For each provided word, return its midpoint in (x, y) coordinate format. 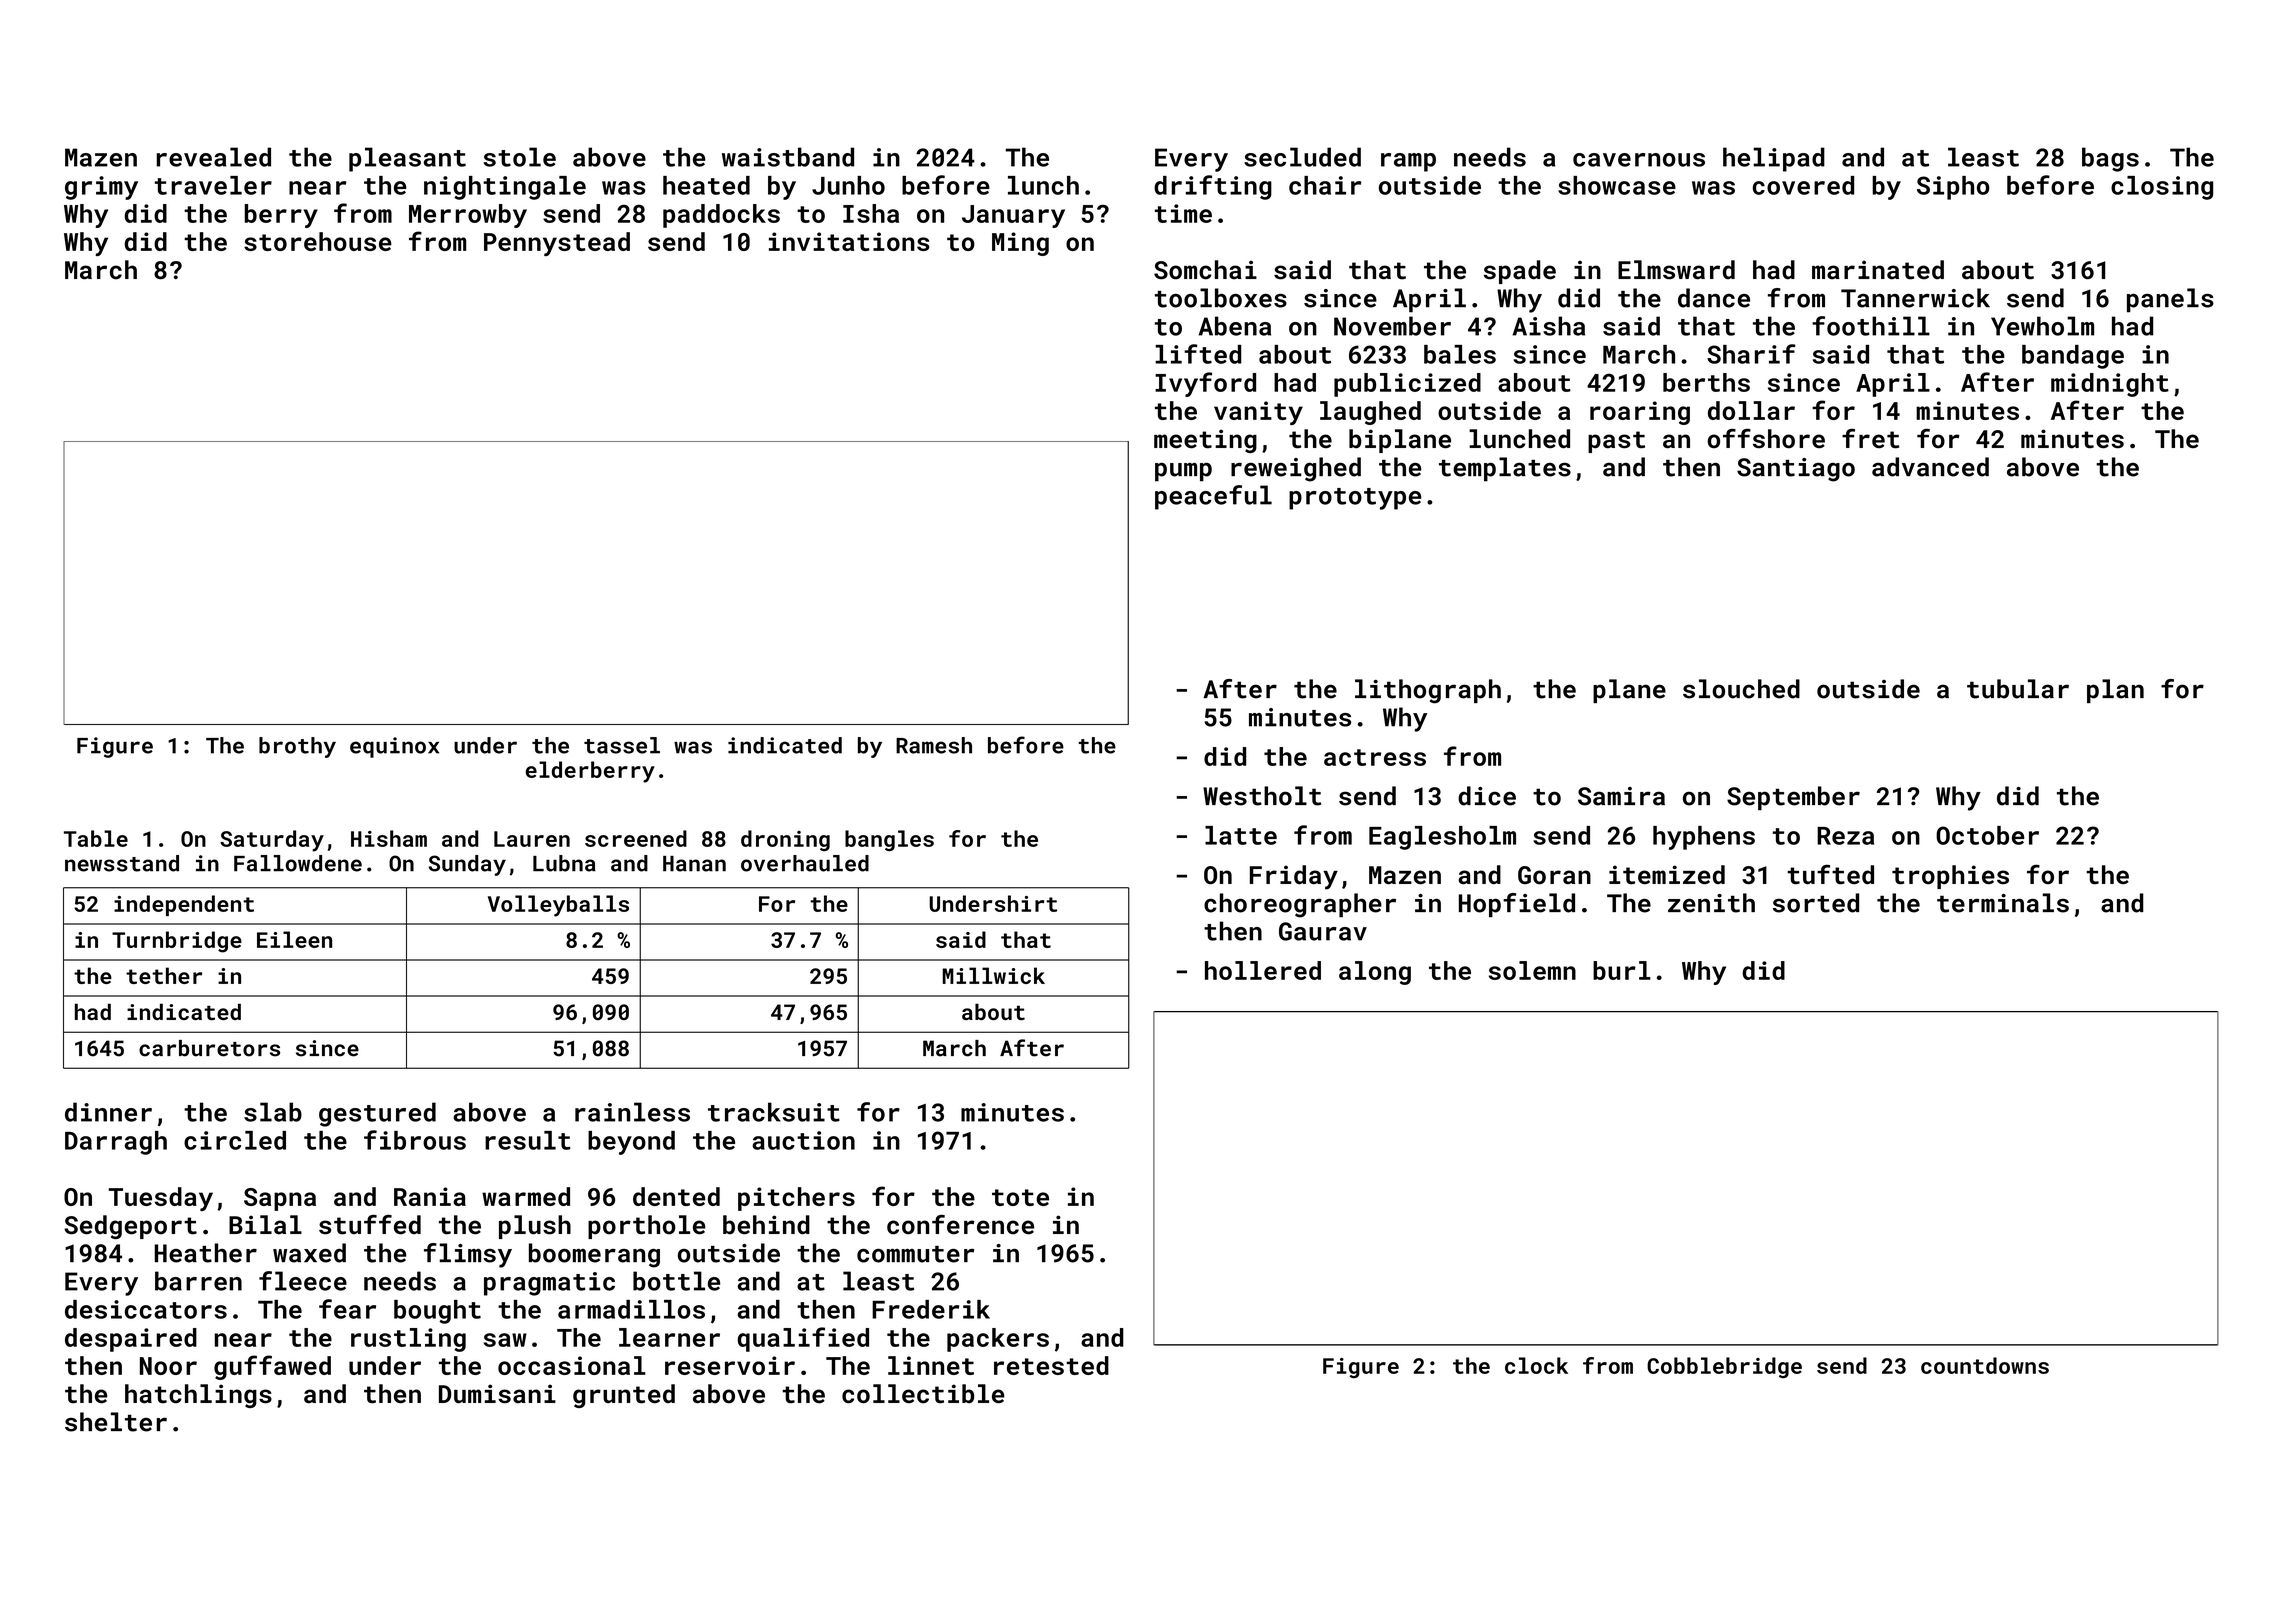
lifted (1198, 354)
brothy (297, 747)
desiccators (146, 1309)
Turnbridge (177, 942)
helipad (1774, 159)
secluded (1302, 157)
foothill (1871, 326)
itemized (1667, 875)
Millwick (993, 975)
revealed (213, 157)
